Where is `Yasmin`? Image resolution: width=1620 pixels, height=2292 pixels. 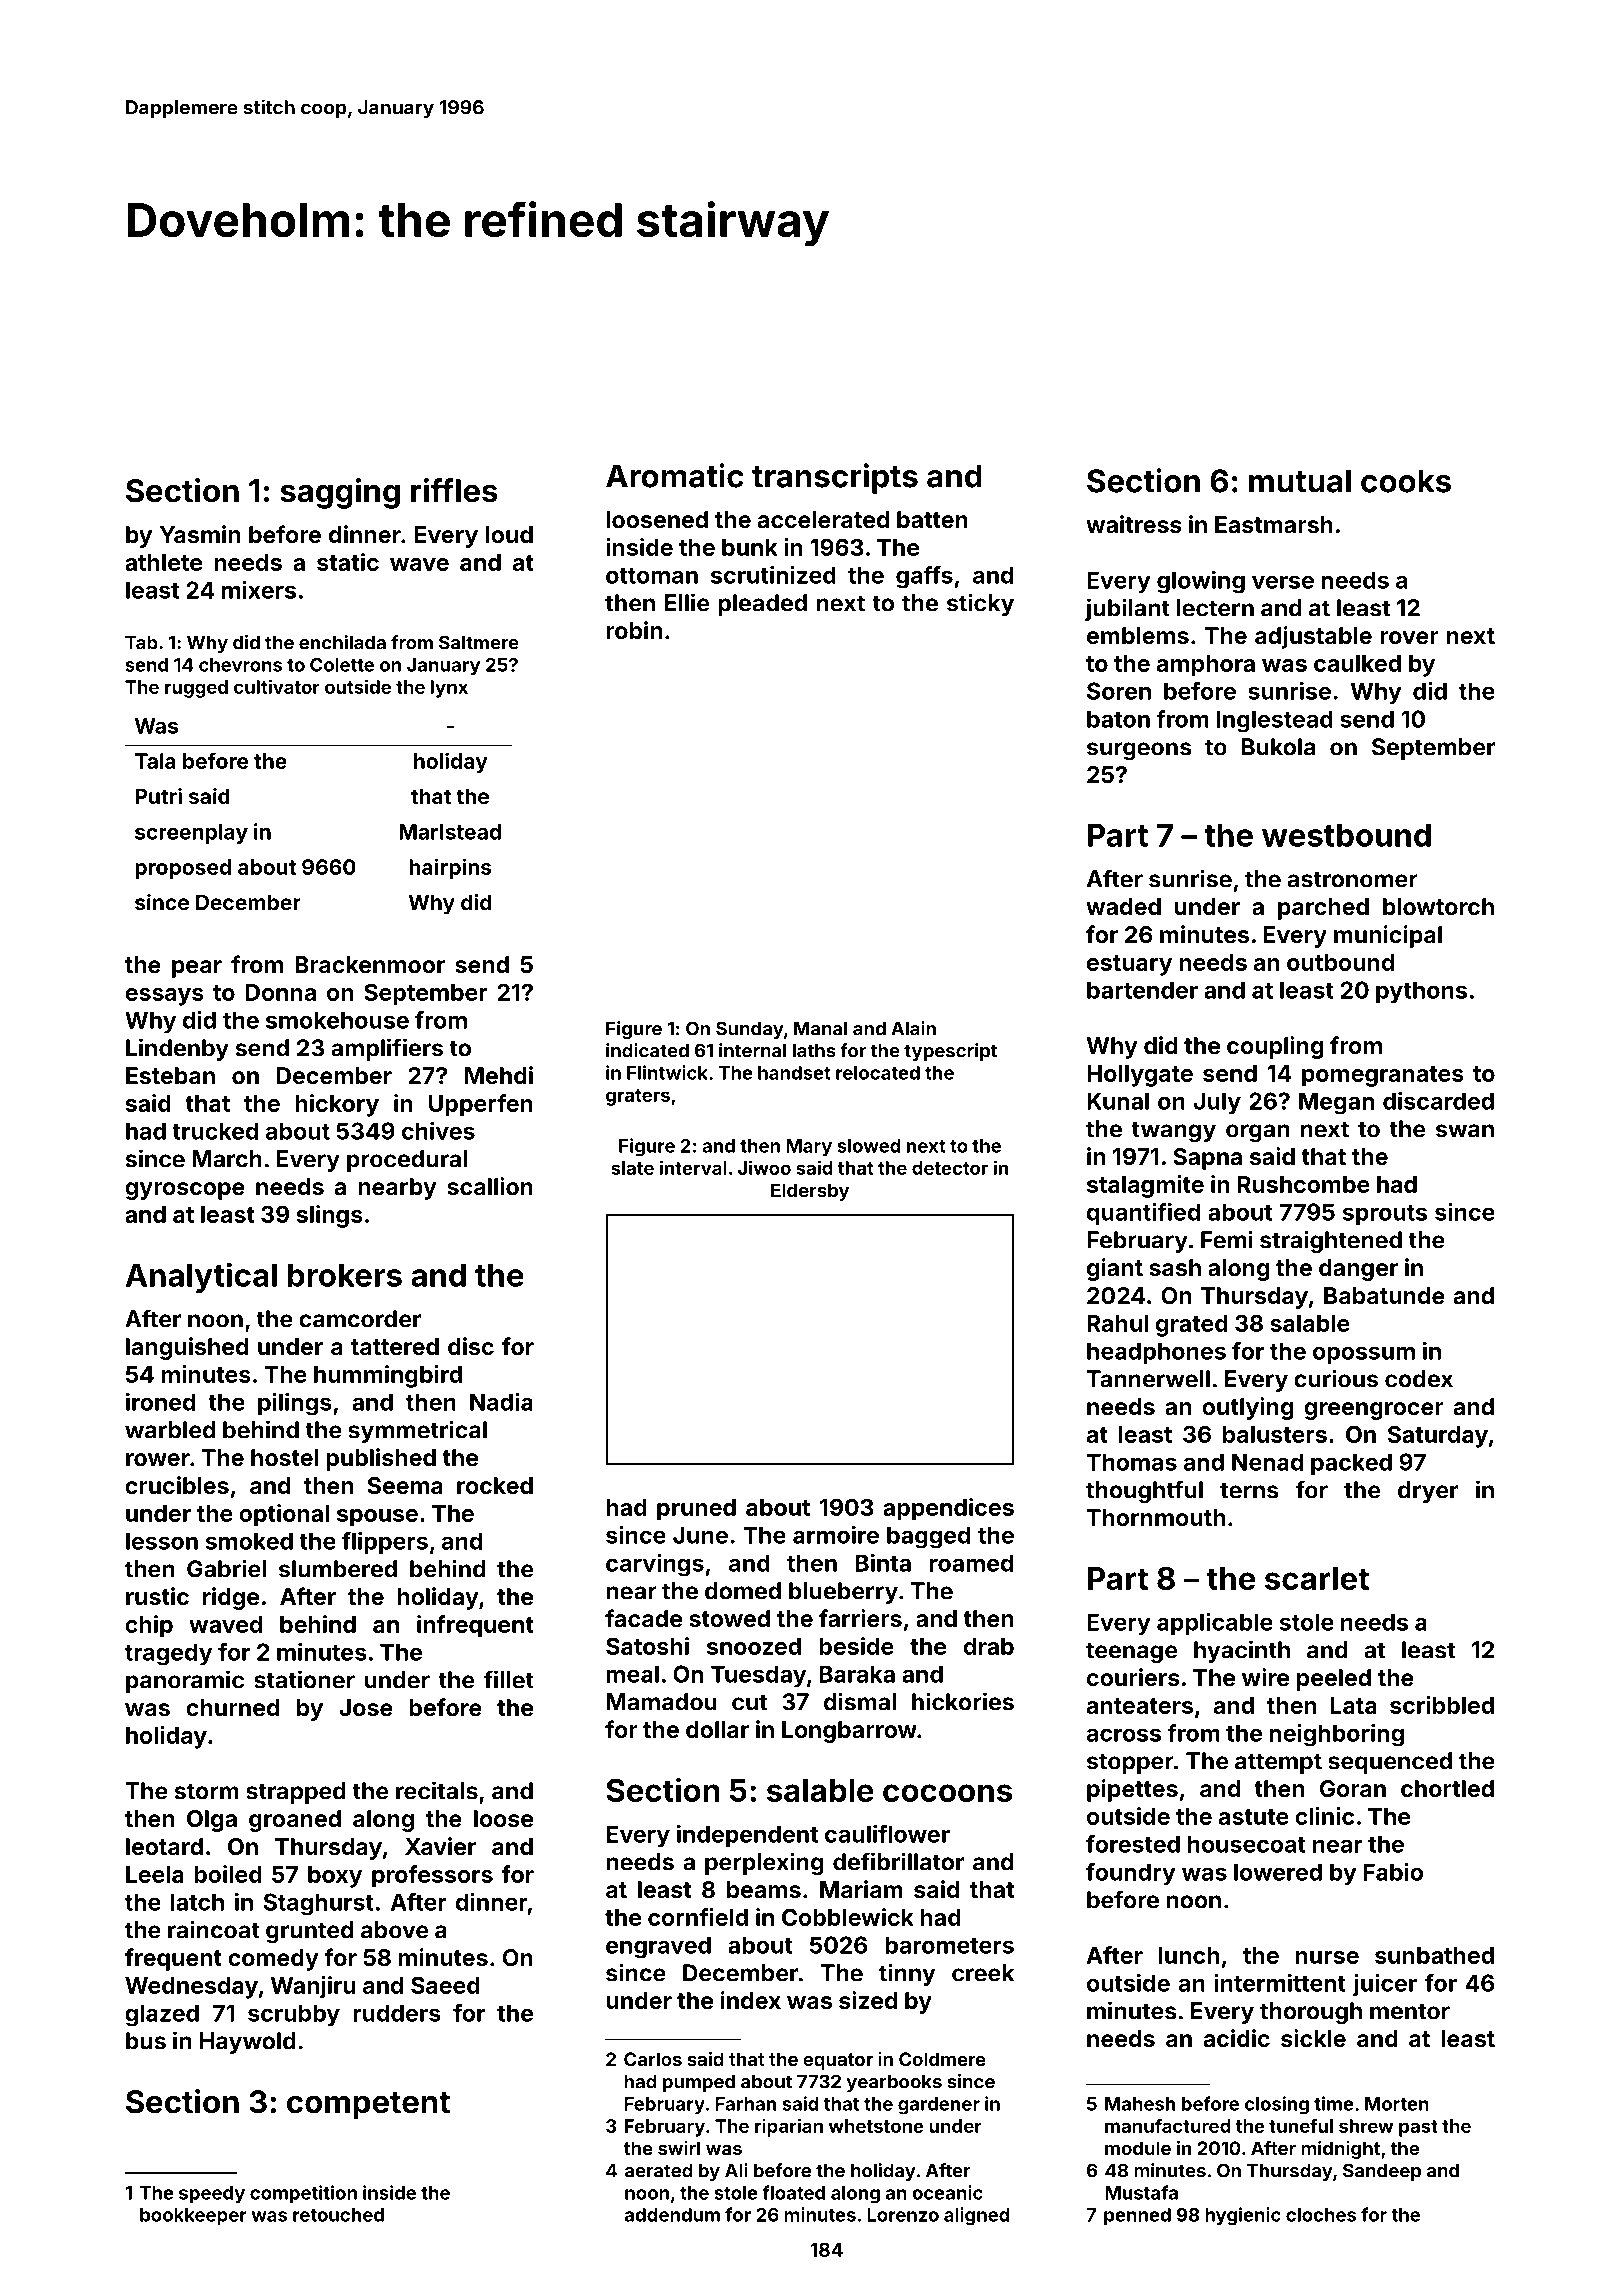 Yasmin is located at coordinates (200, 534).
